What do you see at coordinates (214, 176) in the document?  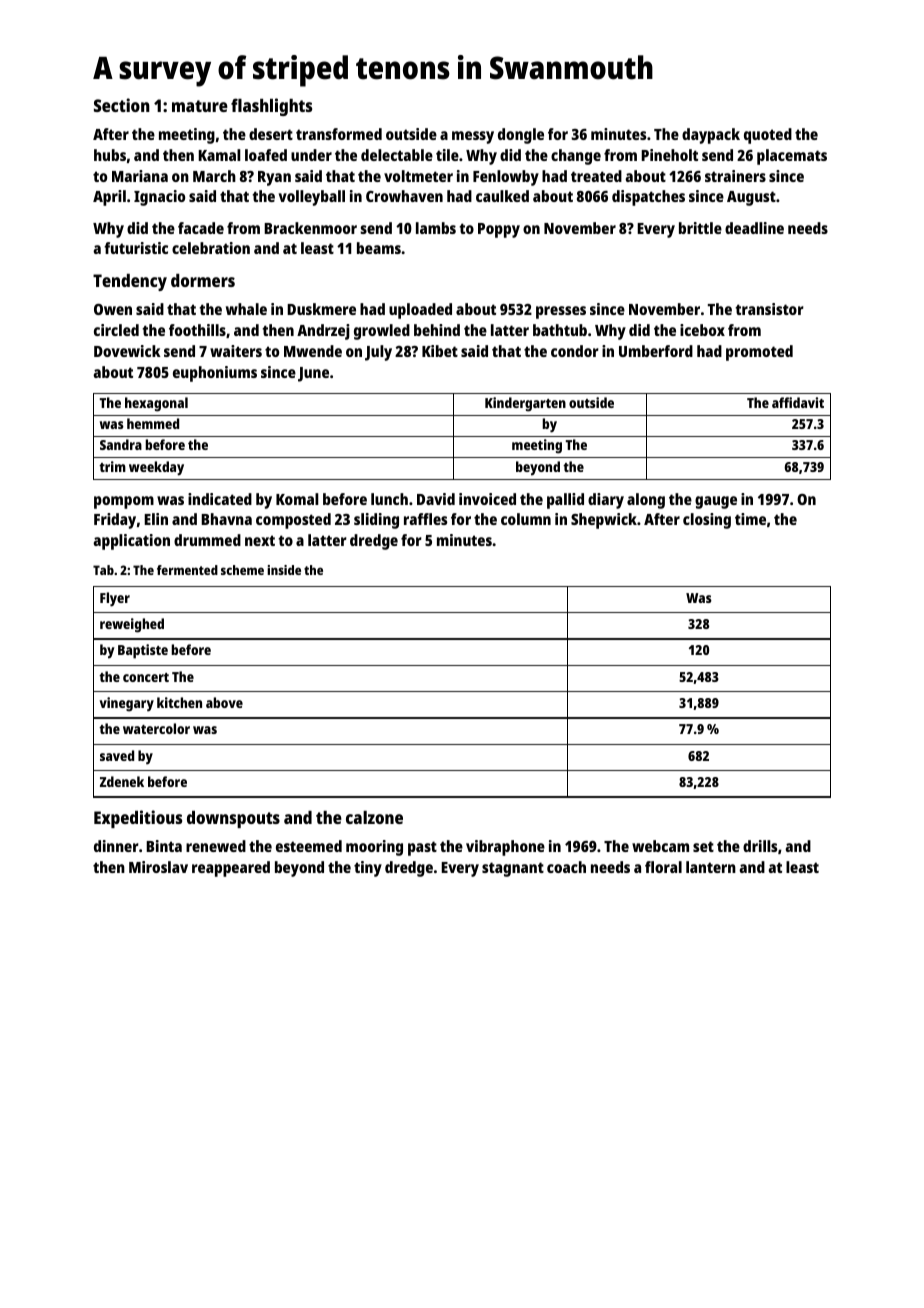 I see `March` at bounding box center [214, 176].
